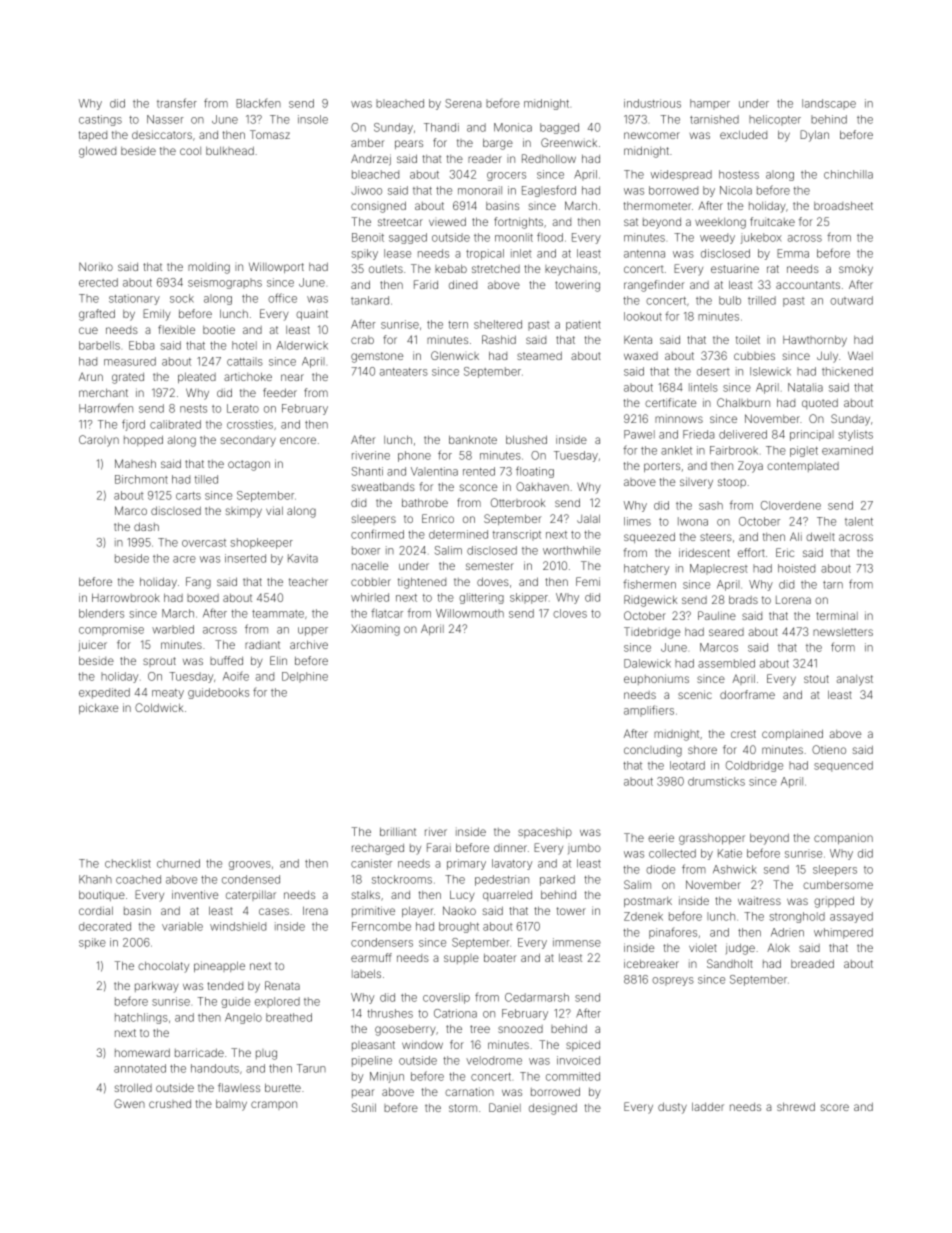 The height and width of the image is (1233, 952). I want to click on bulb, so click(730, 300).
